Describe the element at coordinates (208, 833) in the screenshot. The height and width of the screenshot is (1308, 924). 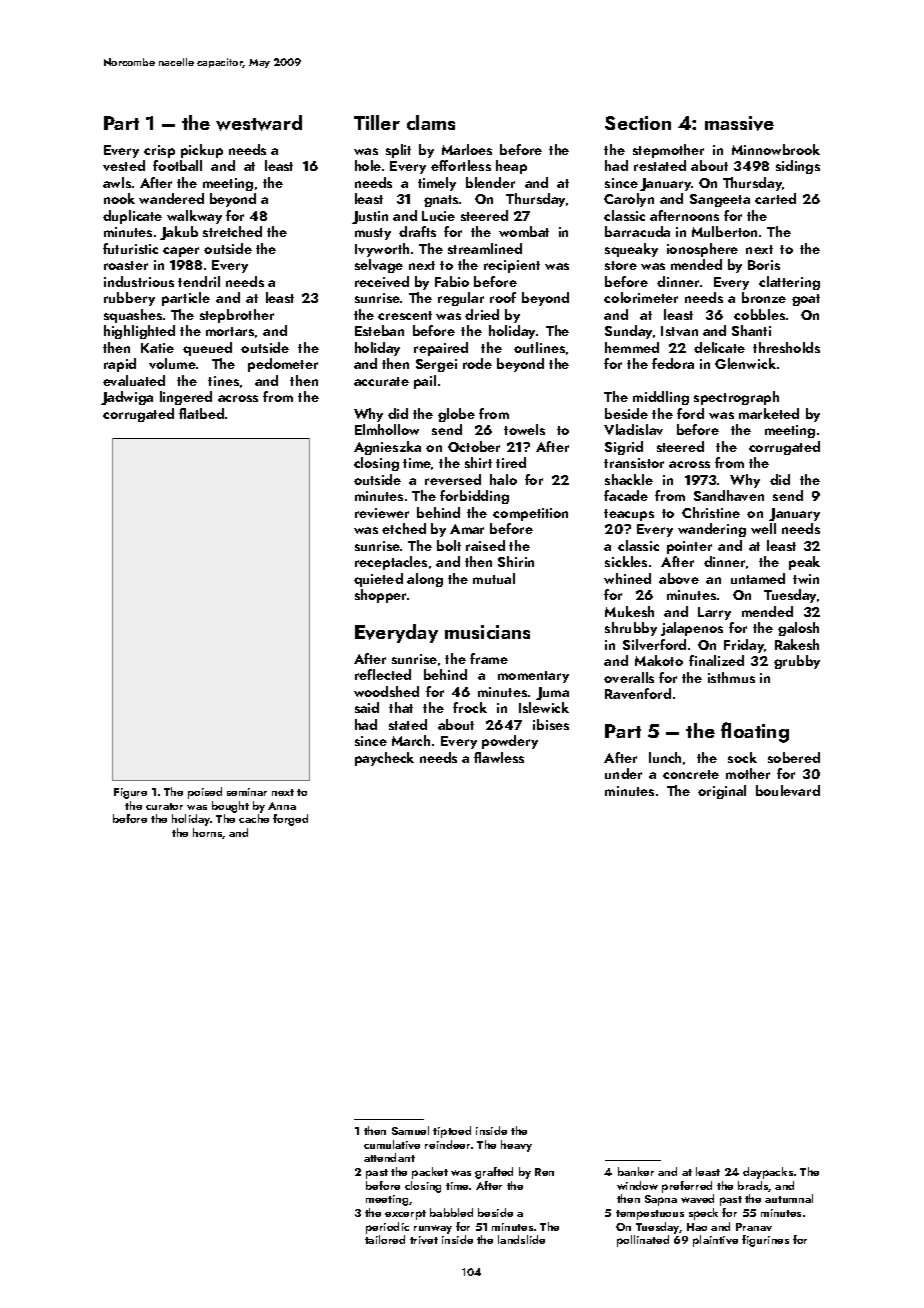
I see `horns` at that location.
